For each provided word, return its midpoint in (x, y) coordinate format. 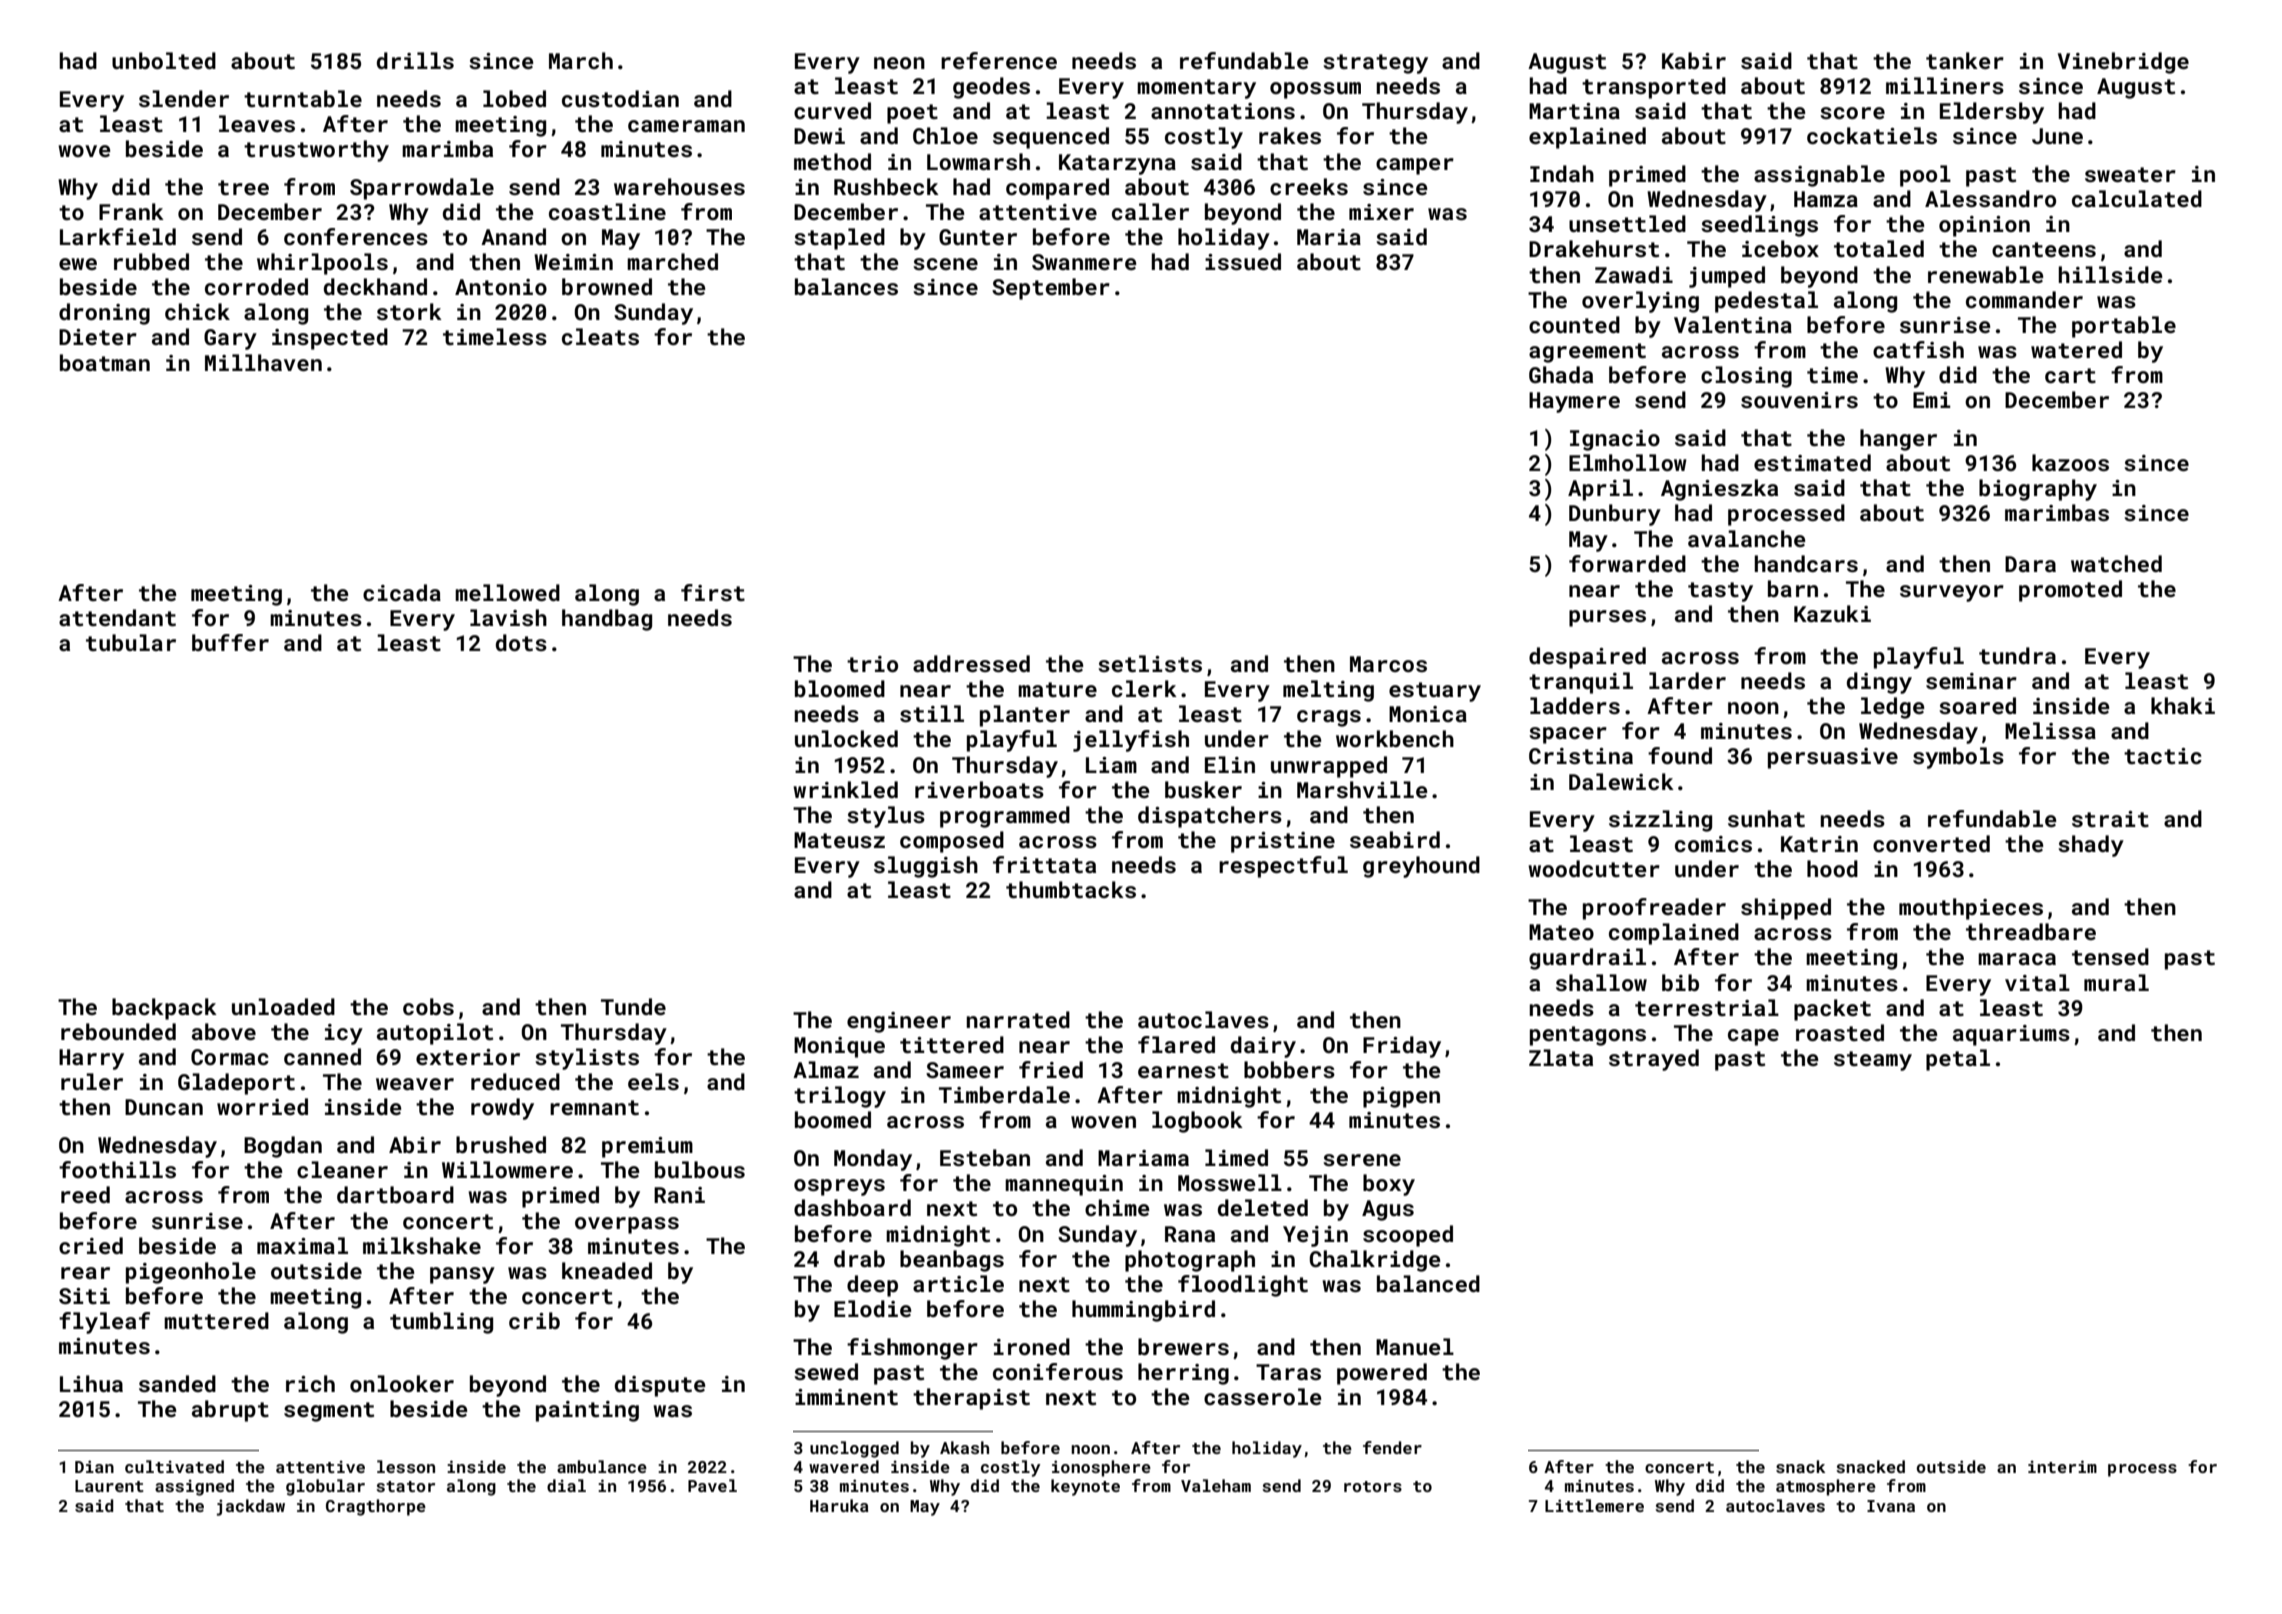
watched (2116, 563)
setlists (1150, 663)
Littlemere (1594, 1505)
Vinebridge (2123, 63)
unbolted (164, 60)
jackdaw (251, 1507)
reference (999, 60)
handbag (607, 620)
